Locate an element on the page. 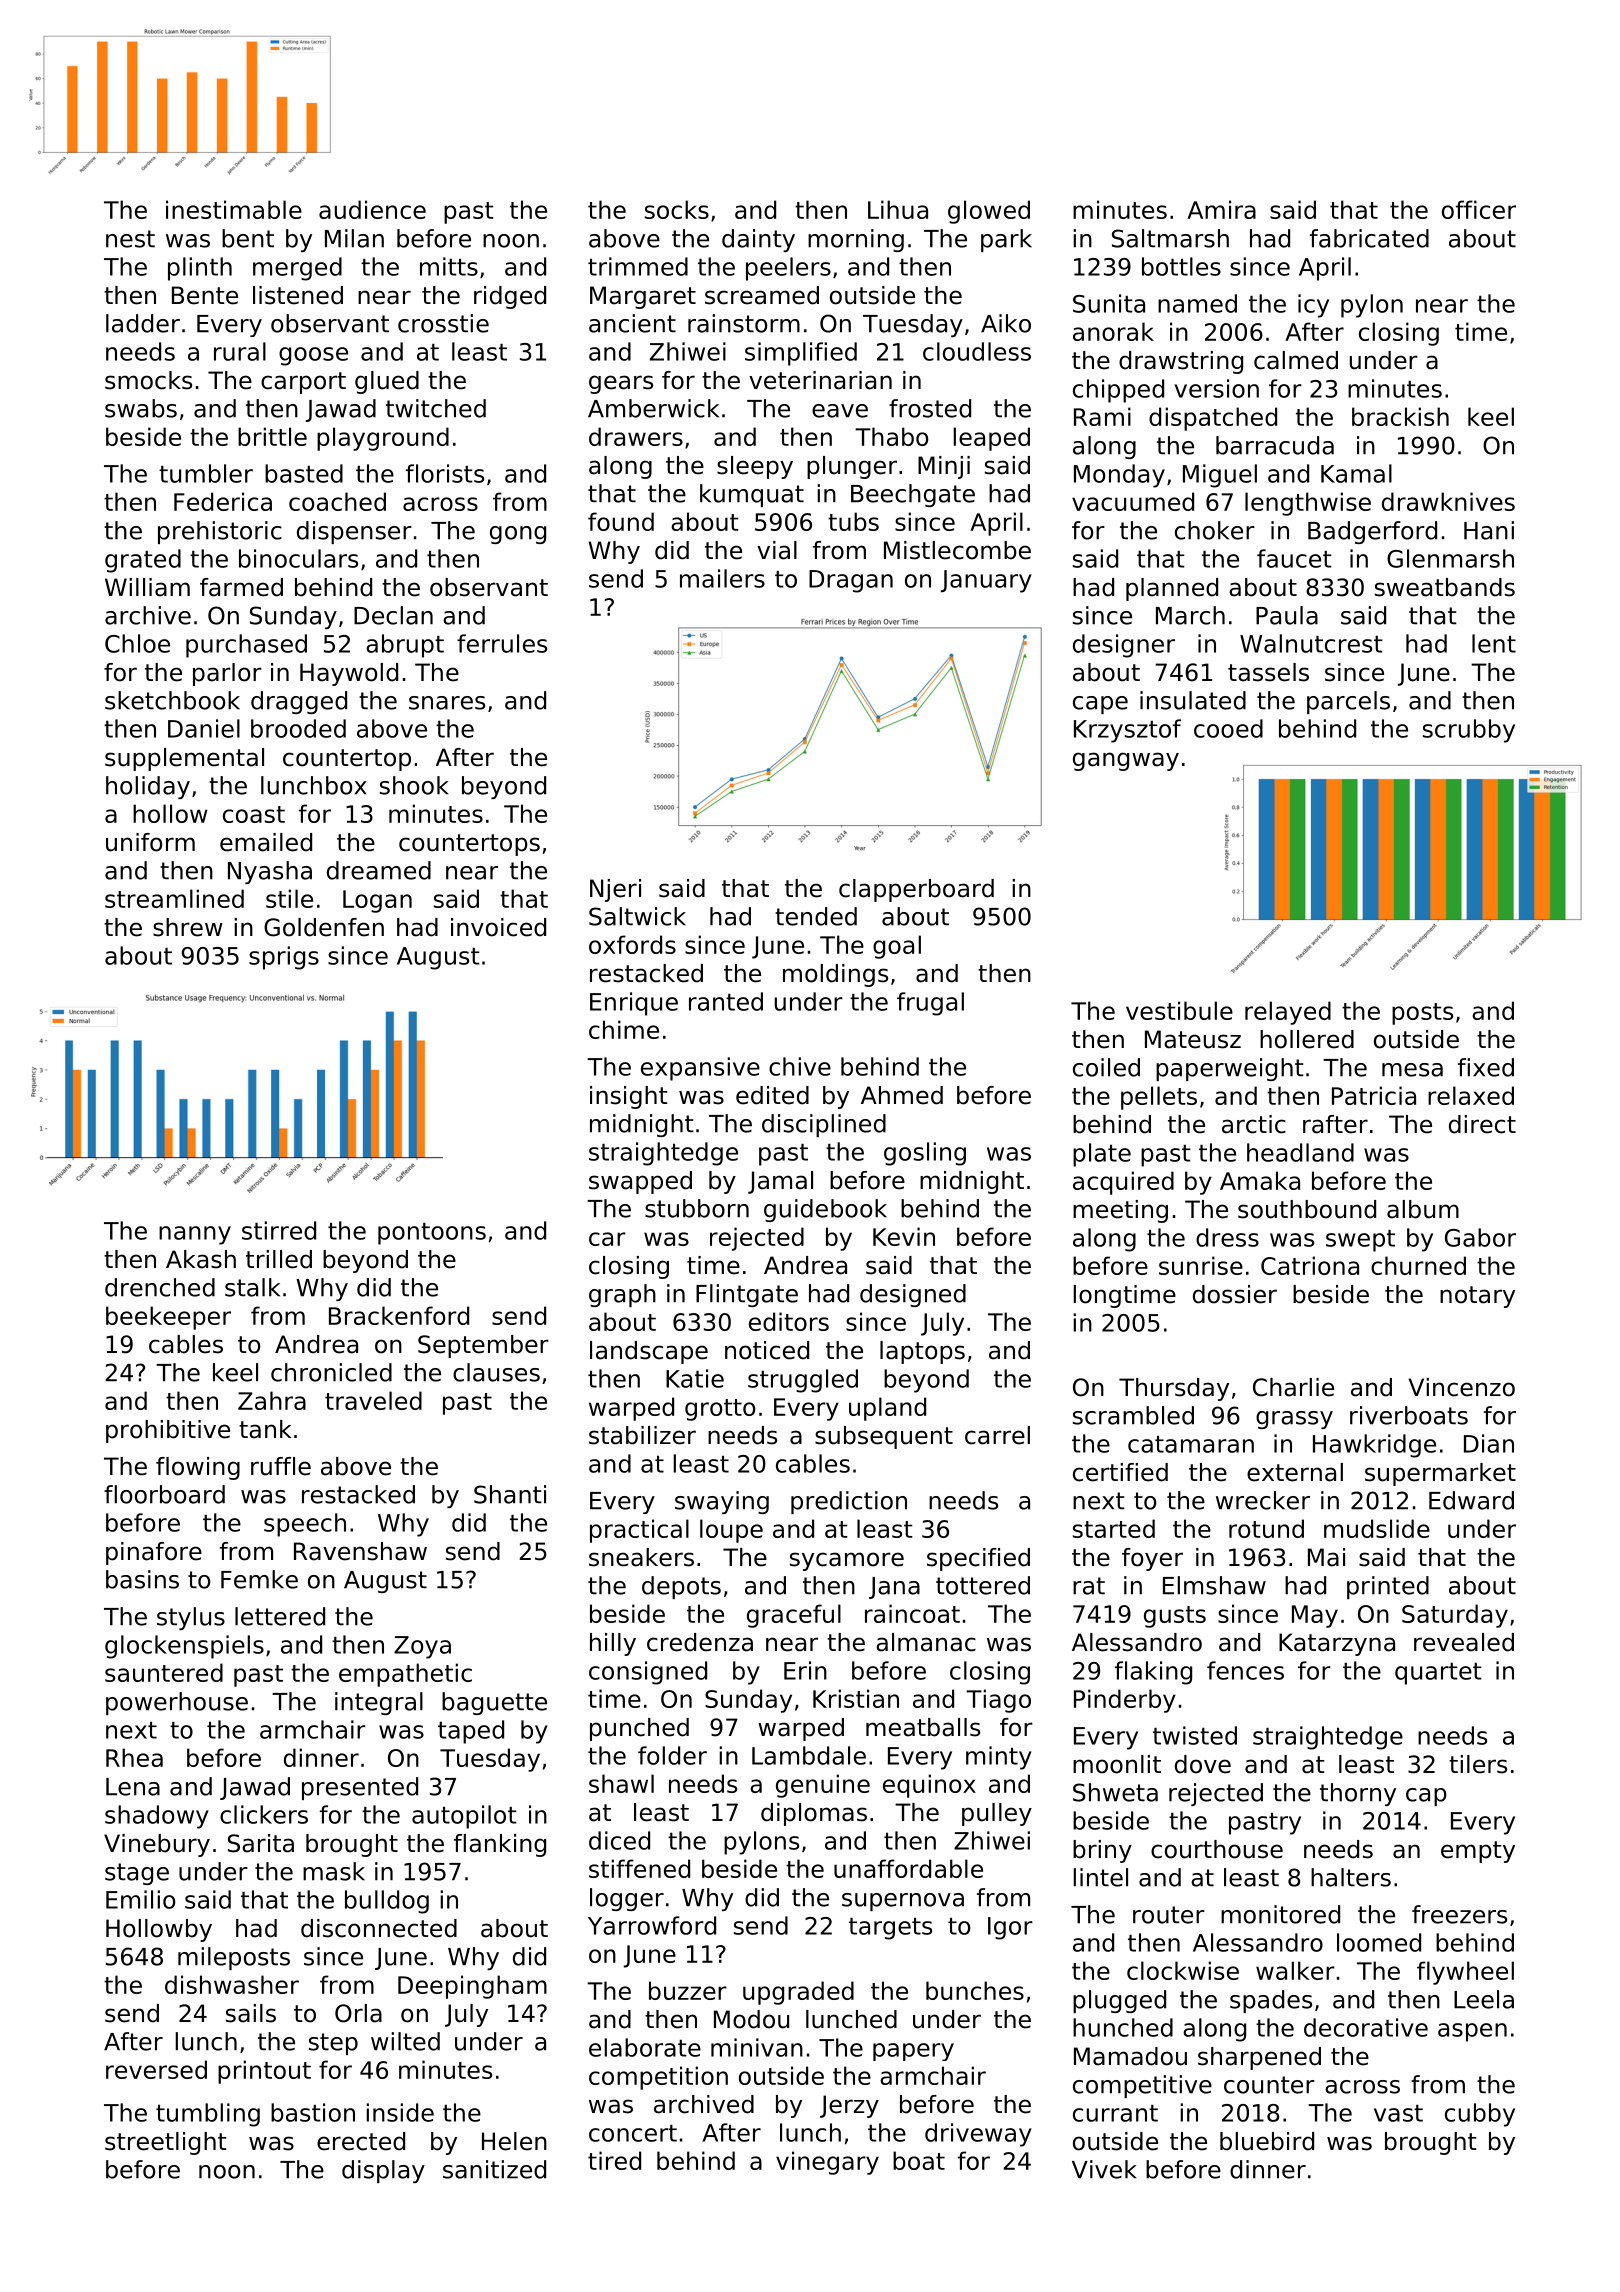 The width and height of the document is (1620, 2292). trimmed is located at coordinates (638, 266).
